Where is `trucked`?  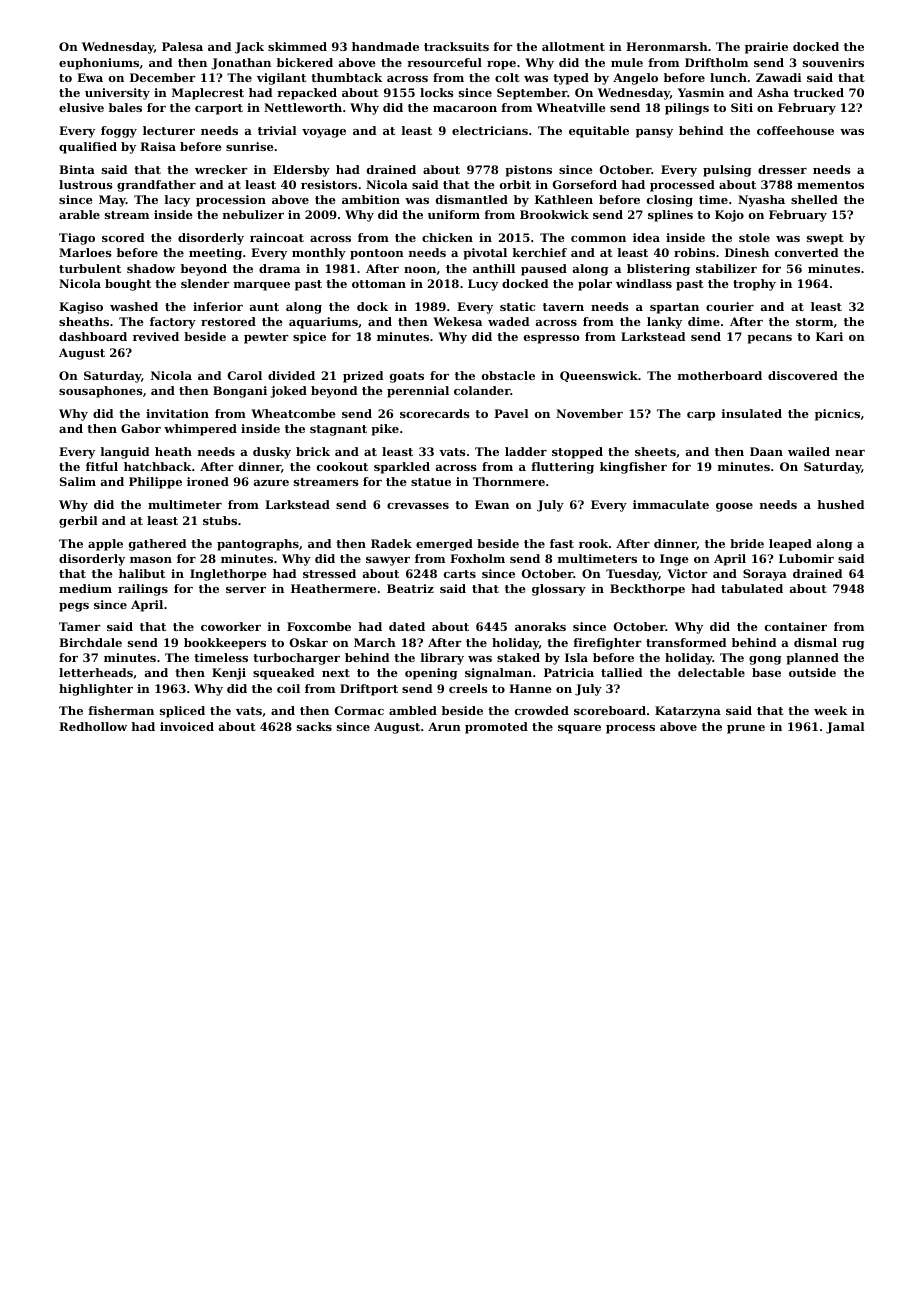 trucked is located at coordinates (819, 92).
